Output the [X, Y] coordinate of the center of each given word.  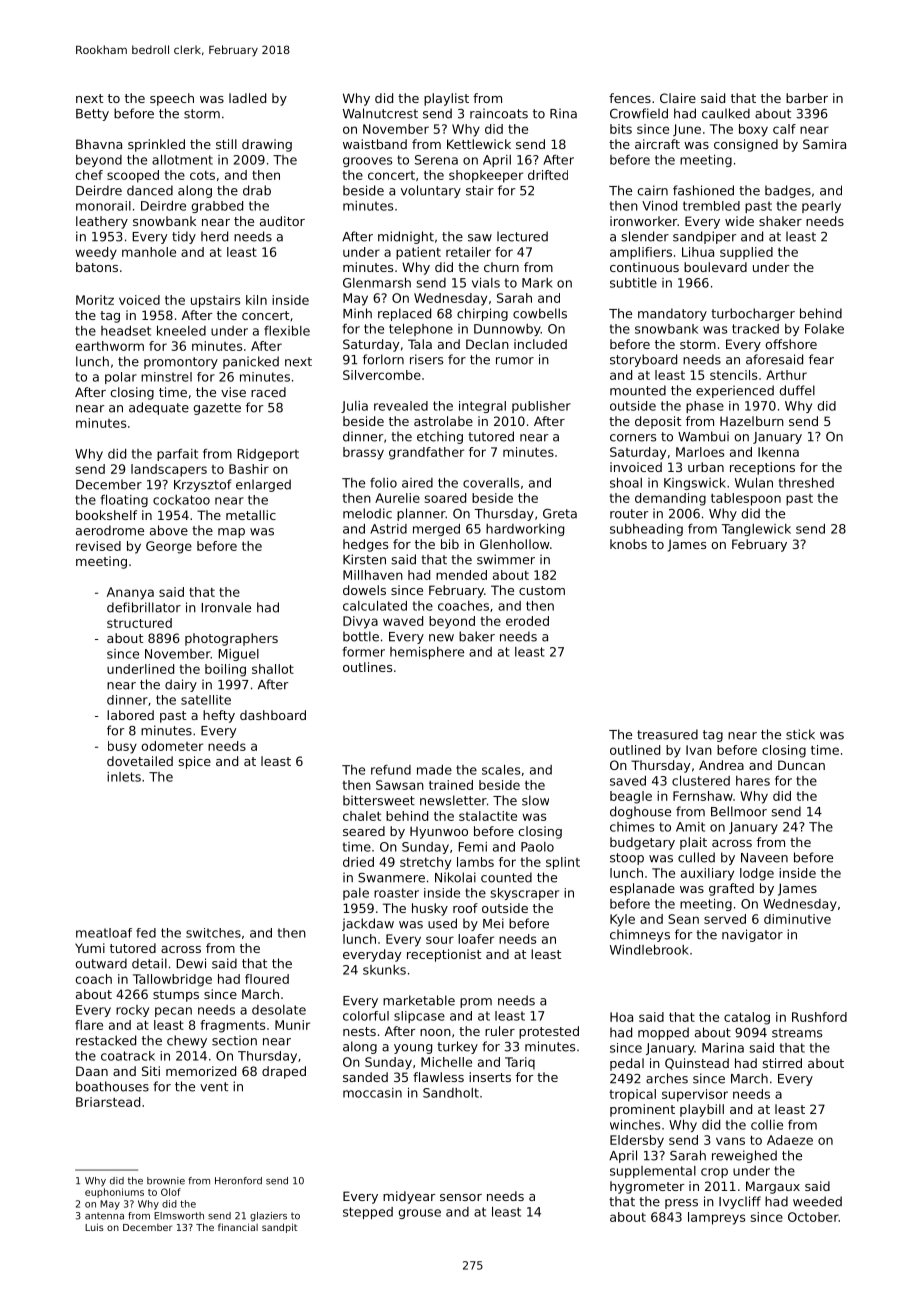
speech [172, 99]
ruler [500, 1031]
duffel [797, 390]
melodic [367, 513]
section [234, 1040]
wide [739, 221]
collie [767, 1125]
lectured [522, 236]
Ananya [130, 593]
